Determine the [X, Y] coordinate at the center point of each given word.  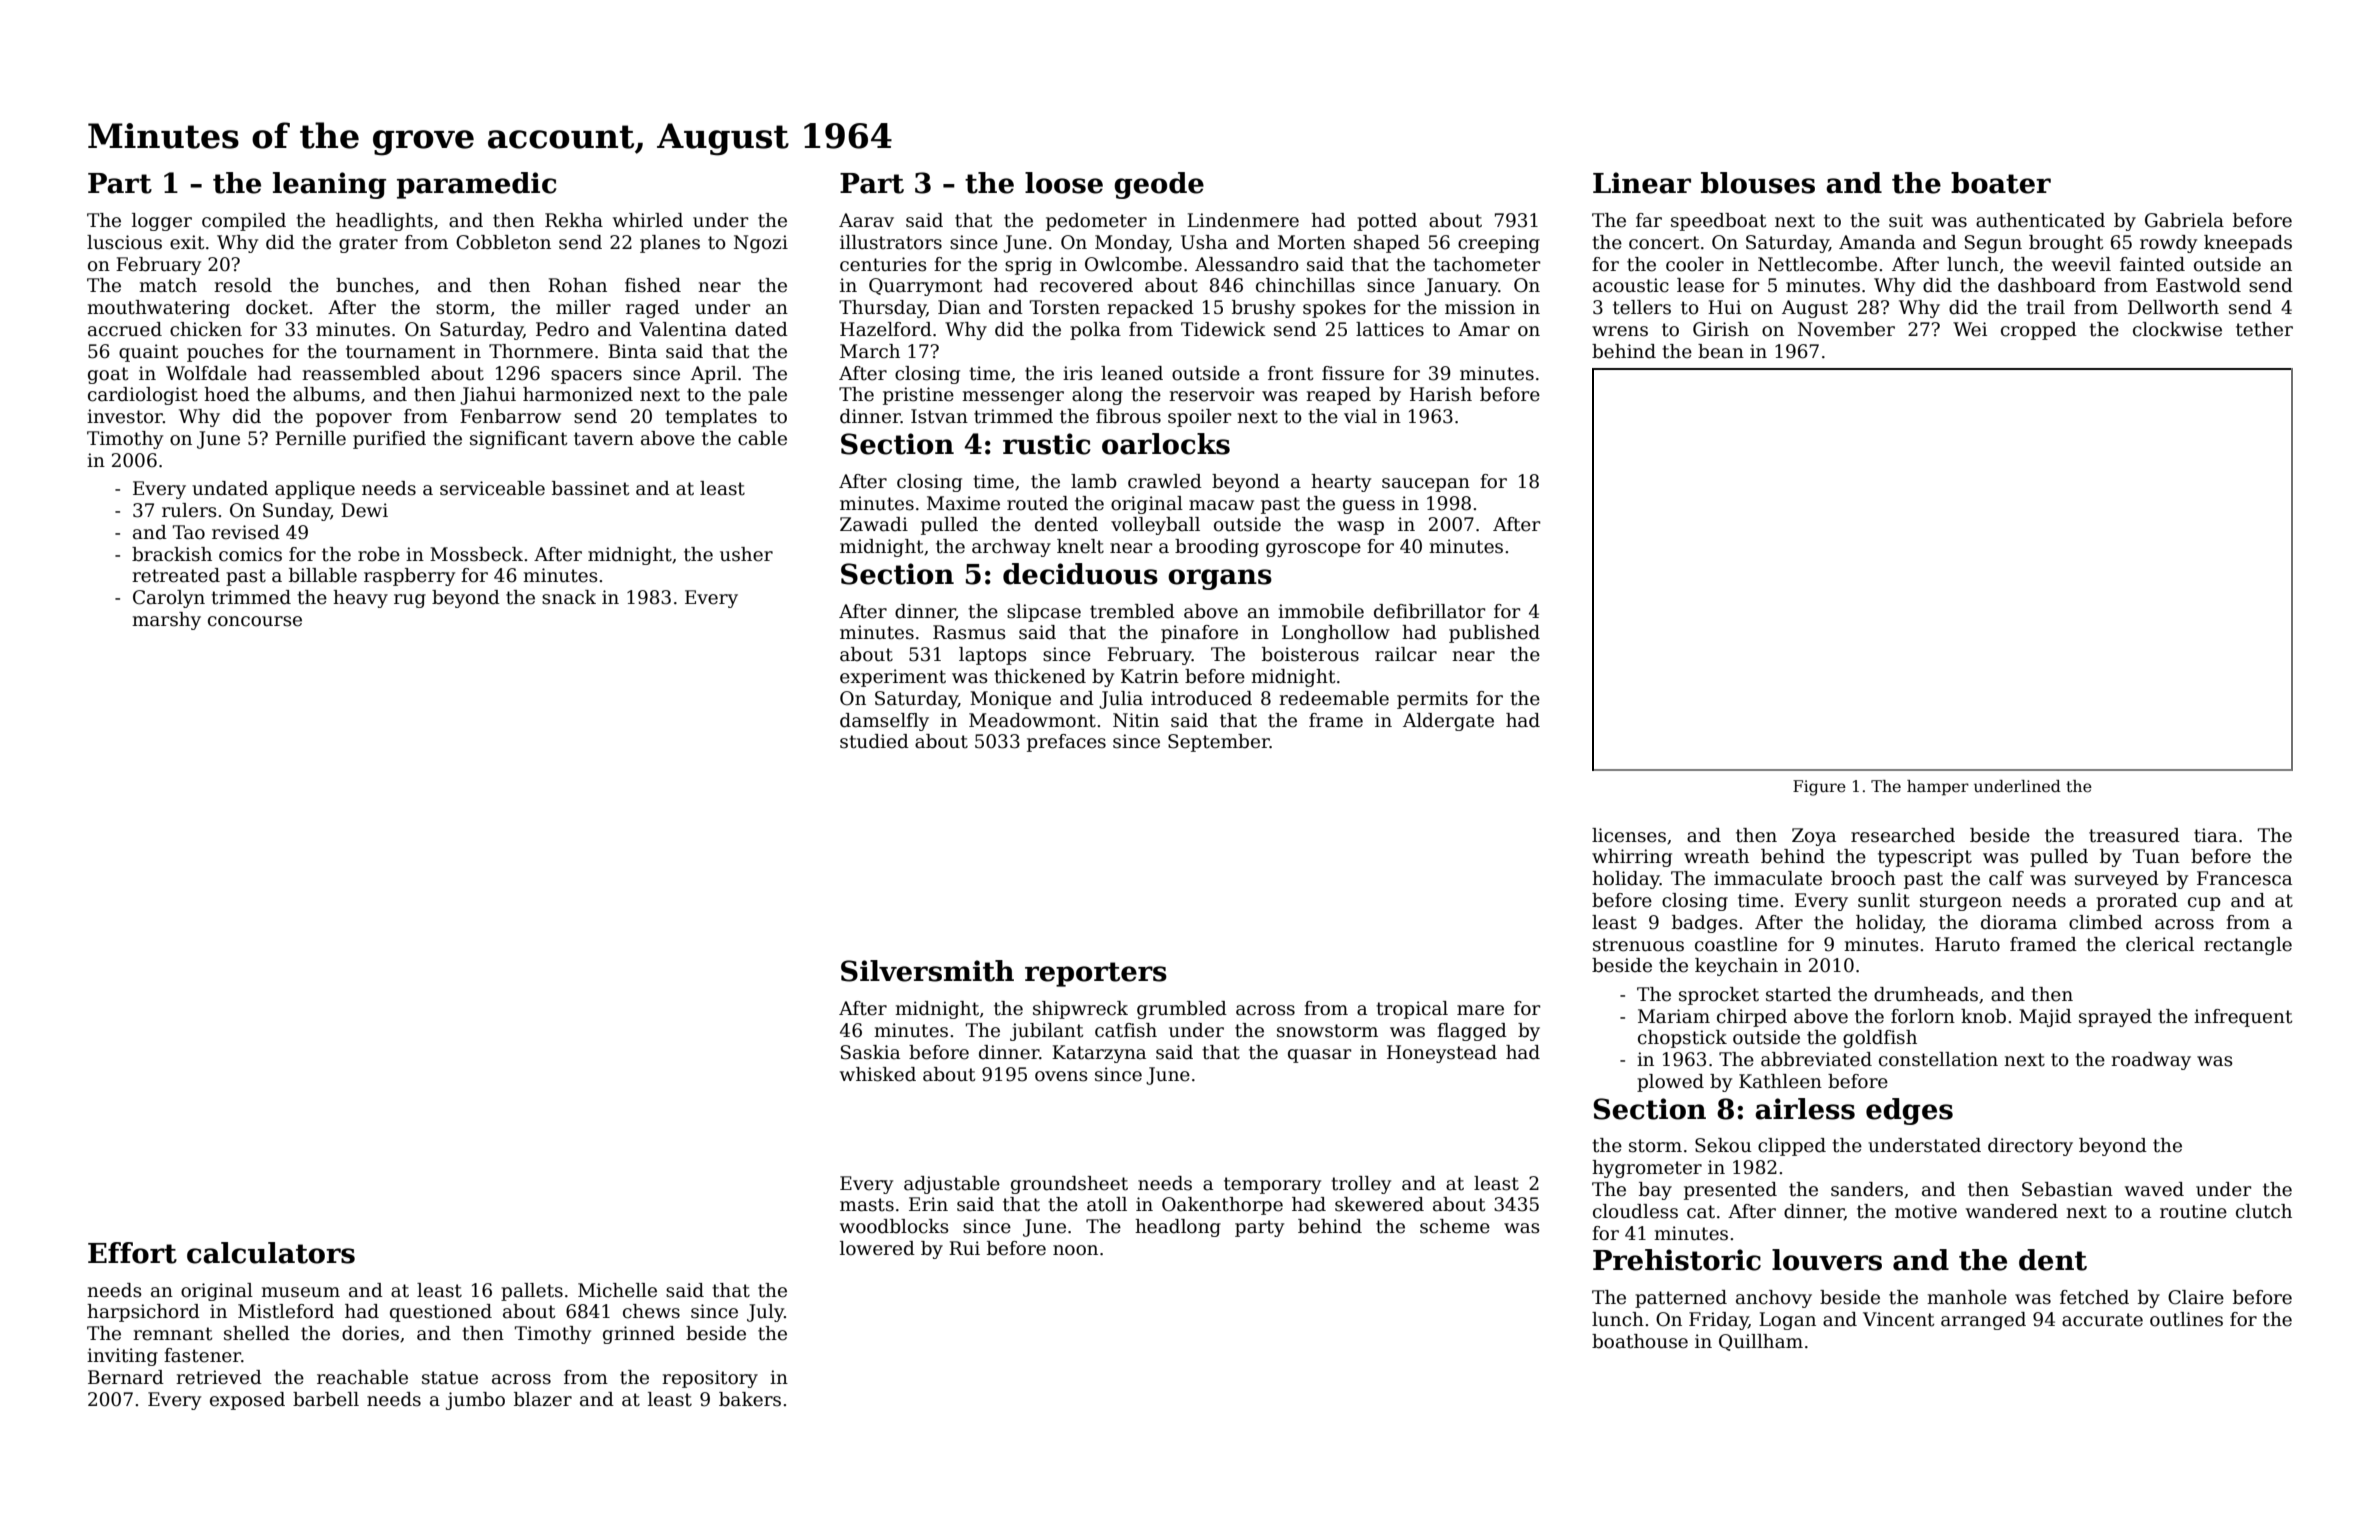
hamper [1938, 788]
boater [2001, 183]
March [870, 351]
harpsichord [143, 1313]
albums [326, 394]
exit [187, 242]
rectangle [2248, 946]
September [1219, 743]
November [1846, 329]
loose [1064, 183]
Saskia [870, 1052]
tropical [1412, 1010]
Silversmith [927, 971]
